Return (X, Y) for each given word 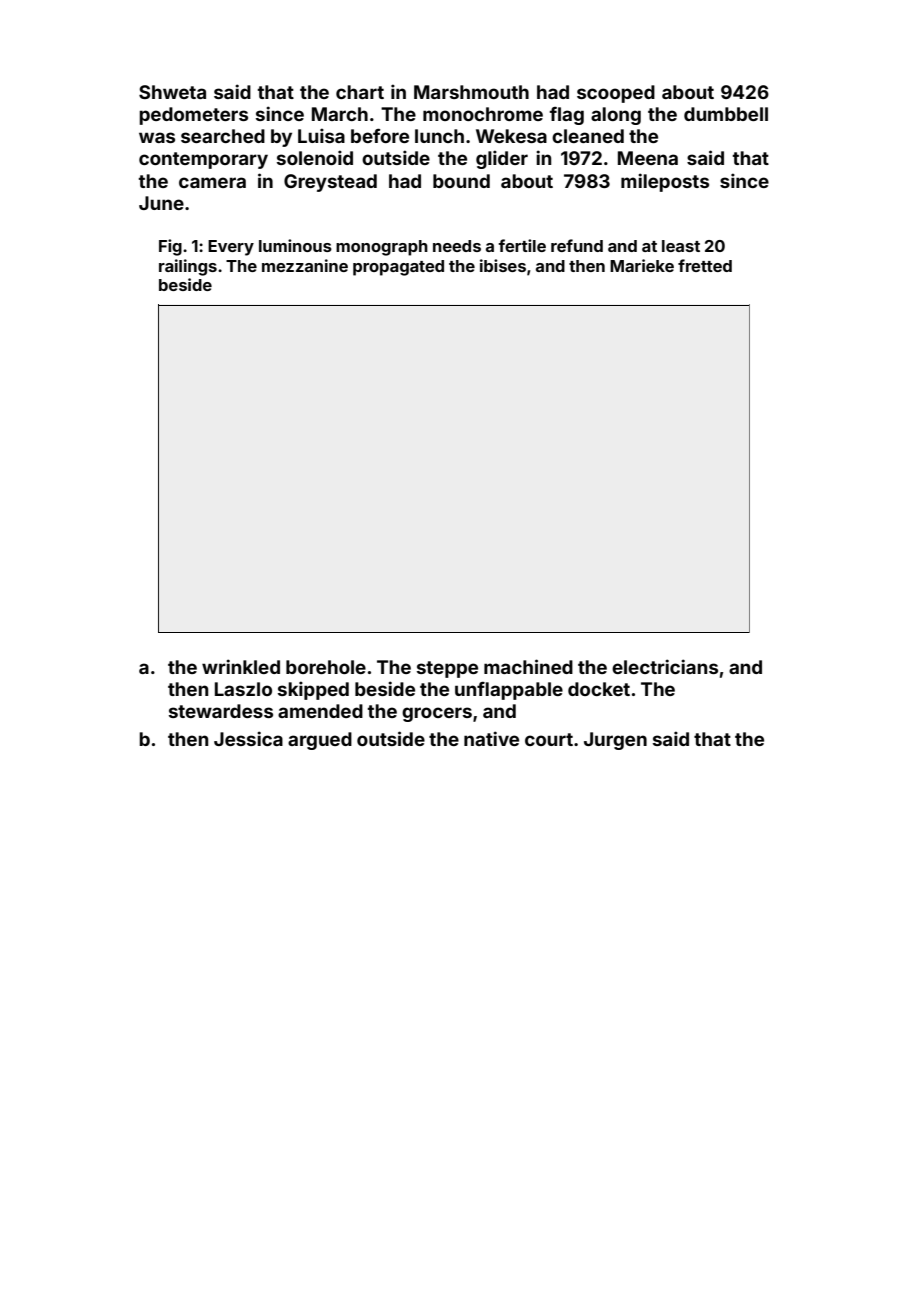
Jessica (248, 738)
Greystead (330, 183)
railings (188, 267)
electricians (665, 666)
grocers (437, 714)
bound (461, 181)
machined (528, 666)
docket (599, 689)
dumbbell (726, 114)
